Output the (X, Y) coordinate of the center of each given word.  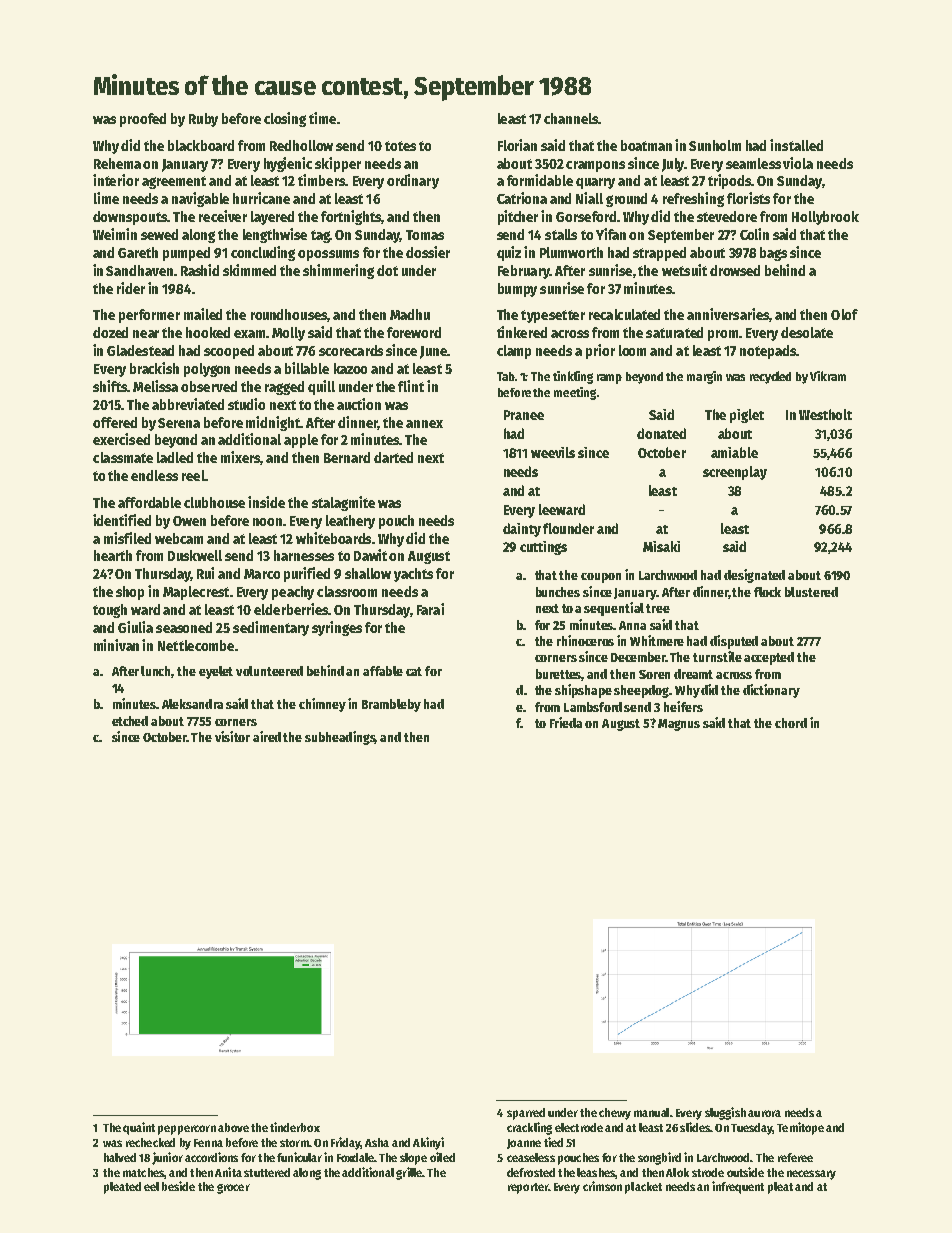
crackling (529, 1128)
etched (130, 721)
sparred (526, 1114)
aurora (764, 1113)
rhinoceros (585, 640)
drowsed (735, 270)
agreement (174, 182)
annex (424, 424)
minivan (116, 645)
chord (791, 723)
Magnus (679, 725)
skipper (338, 164)
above (233, 1127)
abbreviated (188, 404)
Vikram (828, 376)
